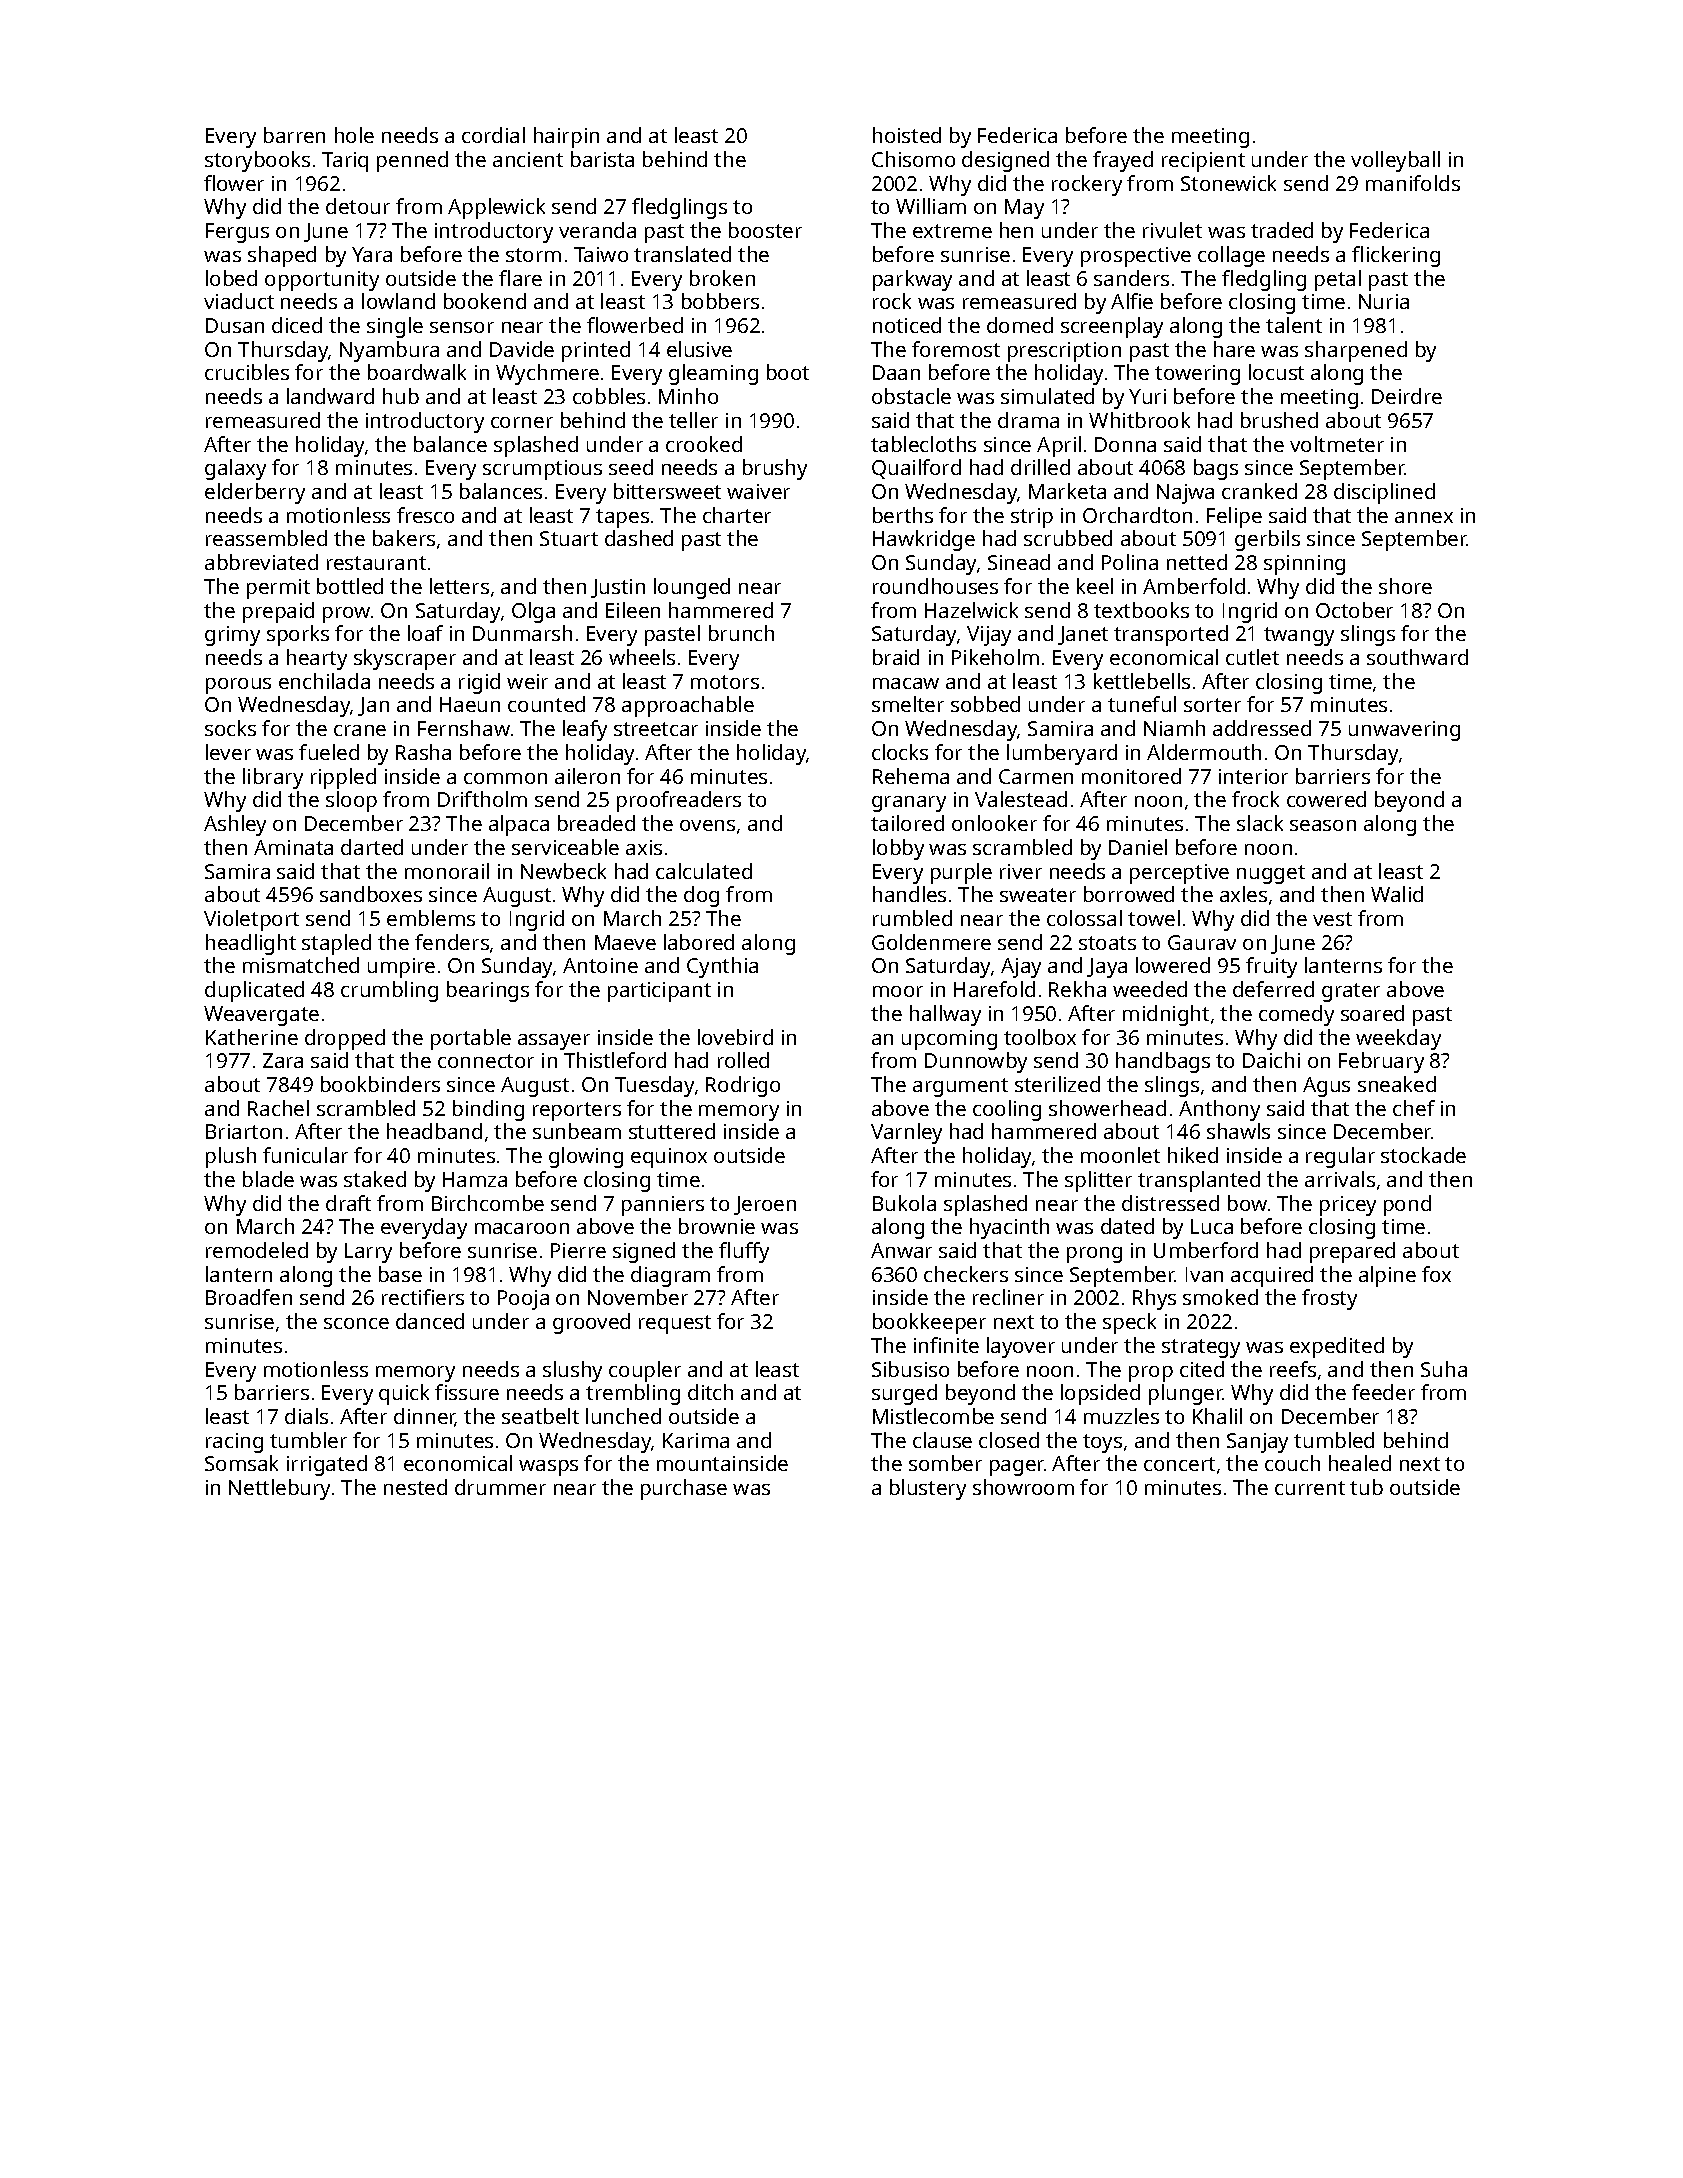 Image resolution: width=1683 pixels, height=2178 pixels. I want to click on hoisted, so click(907, 135).
